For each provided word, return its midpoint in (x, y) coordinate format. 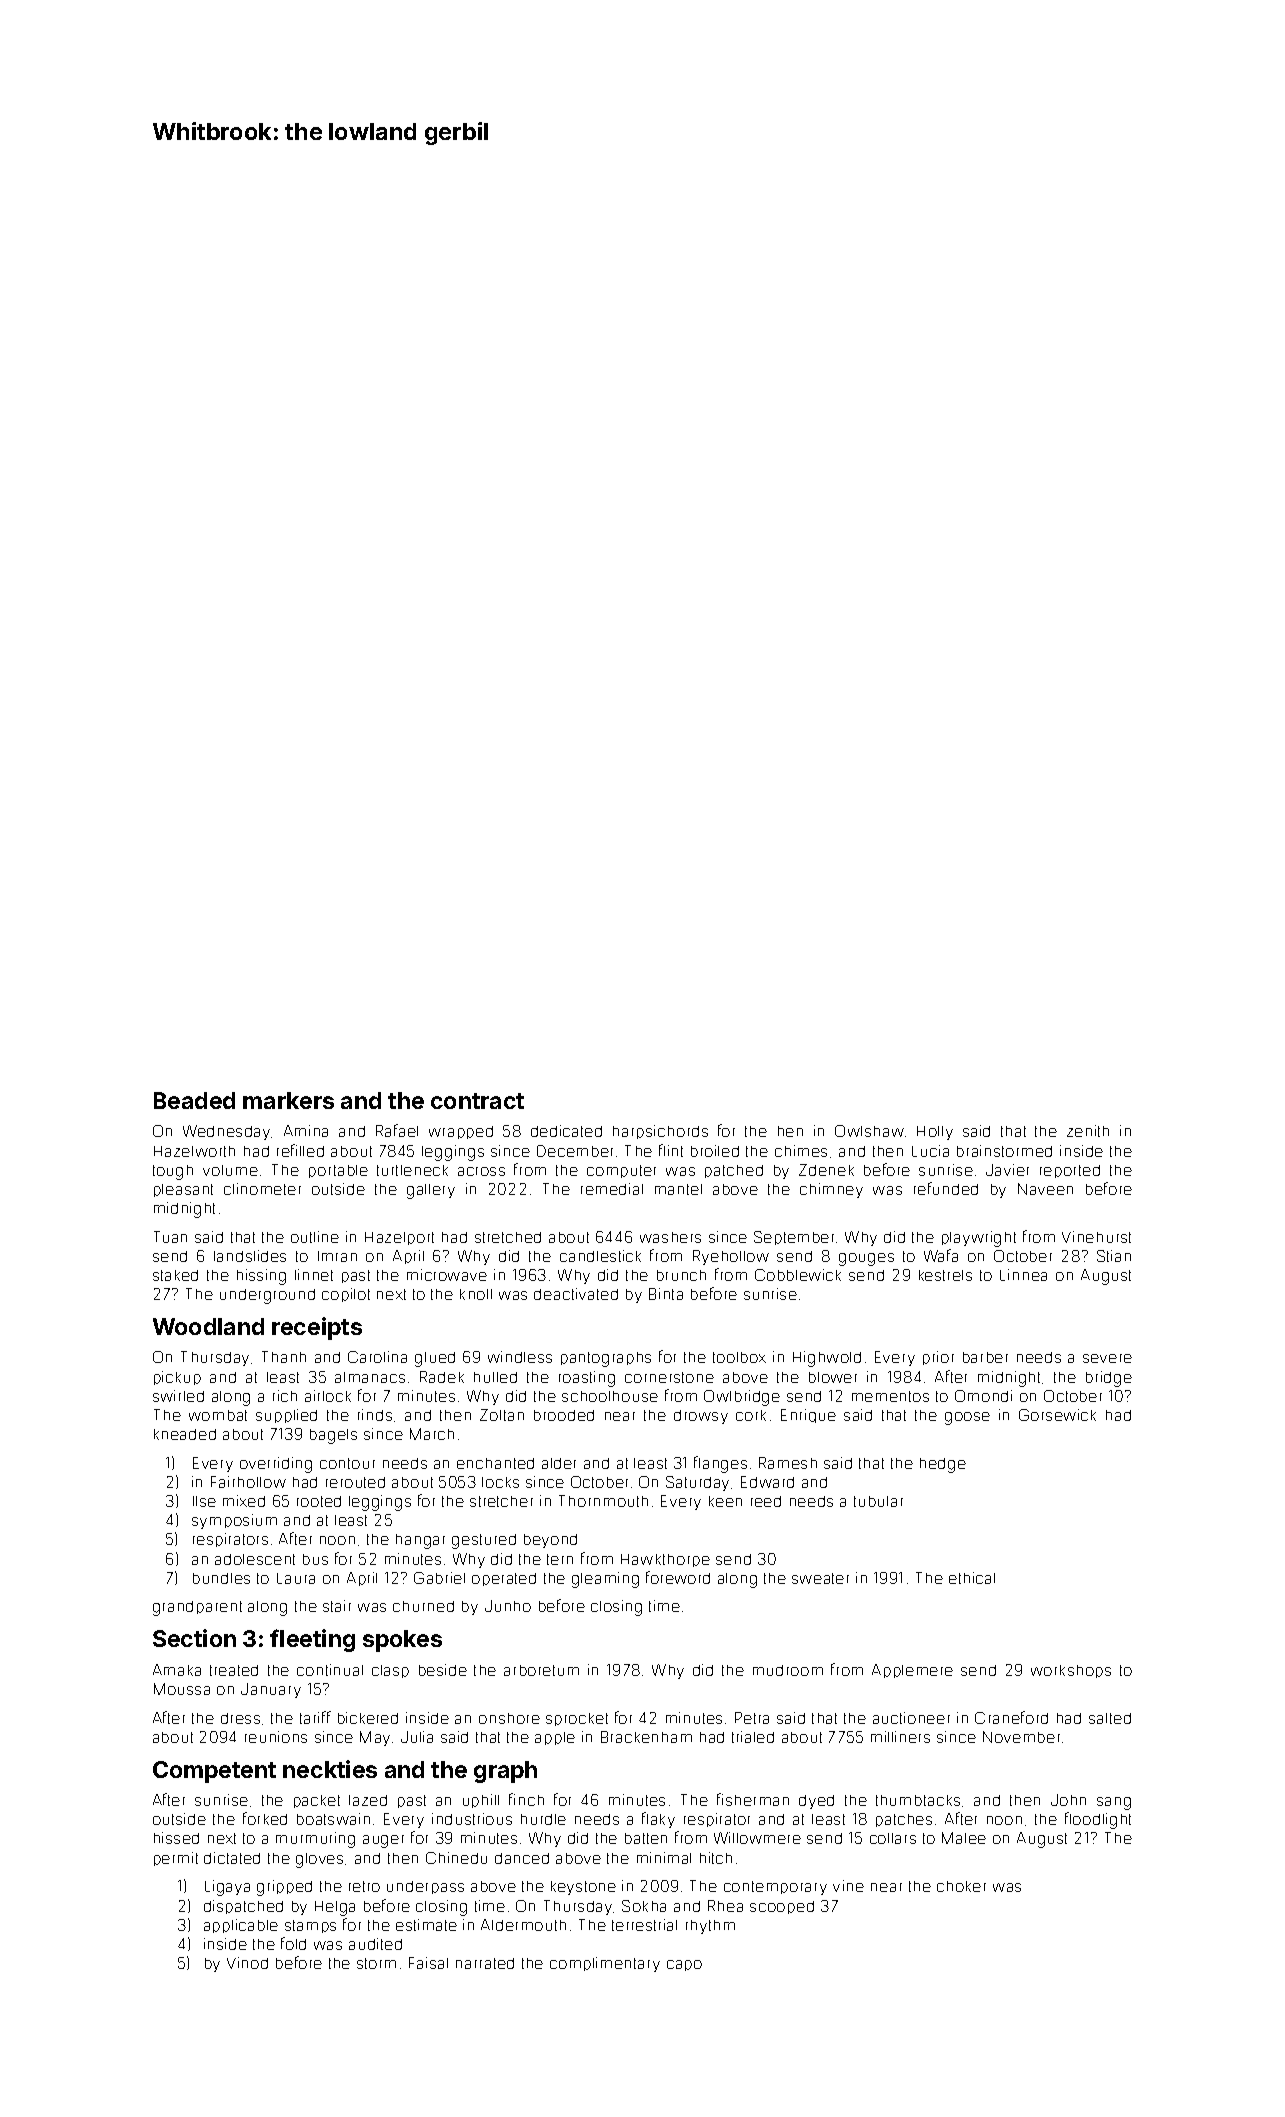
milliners (900, 1737)
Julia (417, 1737)
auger (383, 1841)
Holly (935, 1133)
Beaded (194, 1100)
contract (477, 1101)
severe (1107, 1358)
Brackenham (646, 1737)
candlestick (600, 1256)
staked (175, 1275)
